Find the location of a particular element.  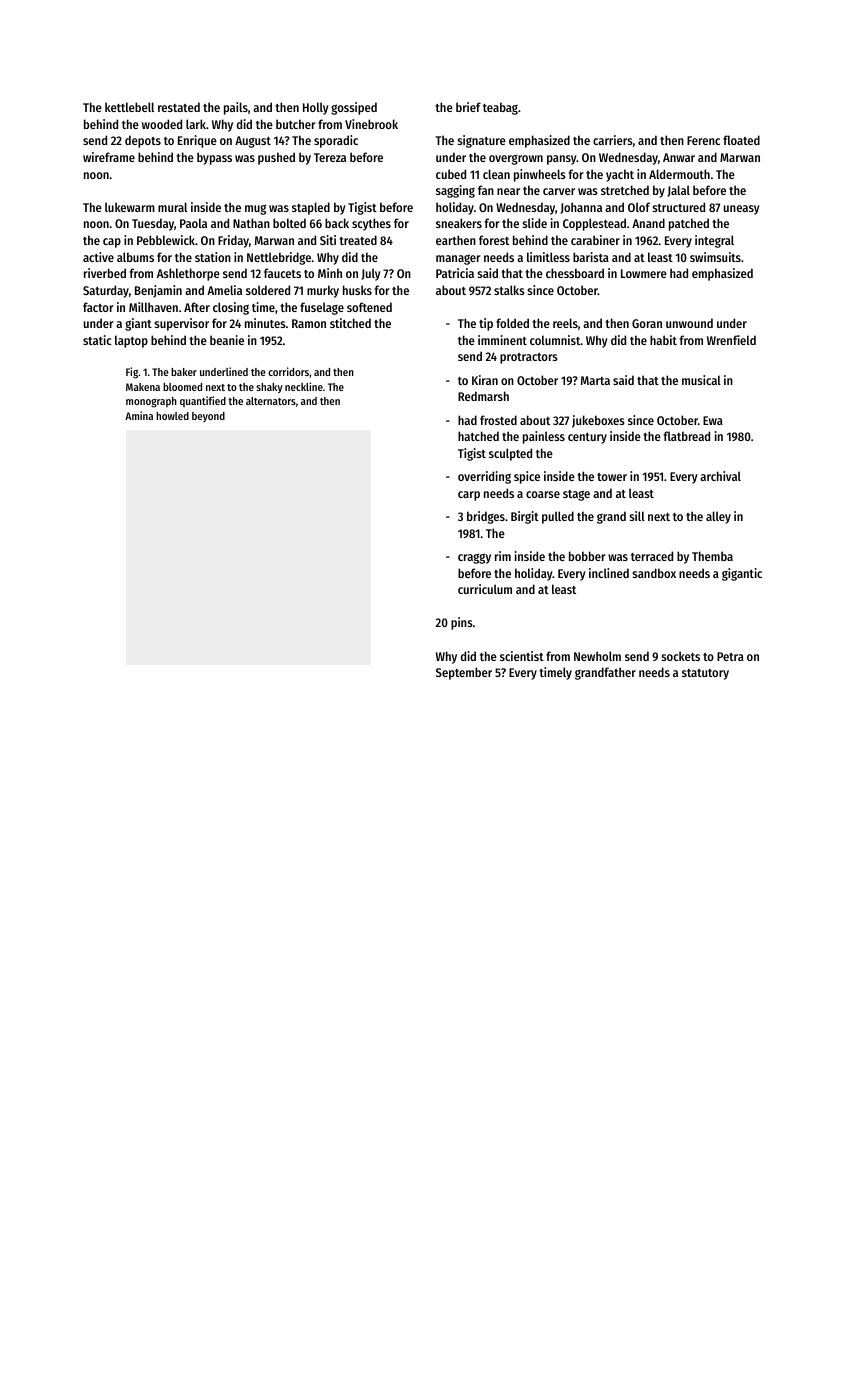

kettlebell is located at coordinates (129, 107).
